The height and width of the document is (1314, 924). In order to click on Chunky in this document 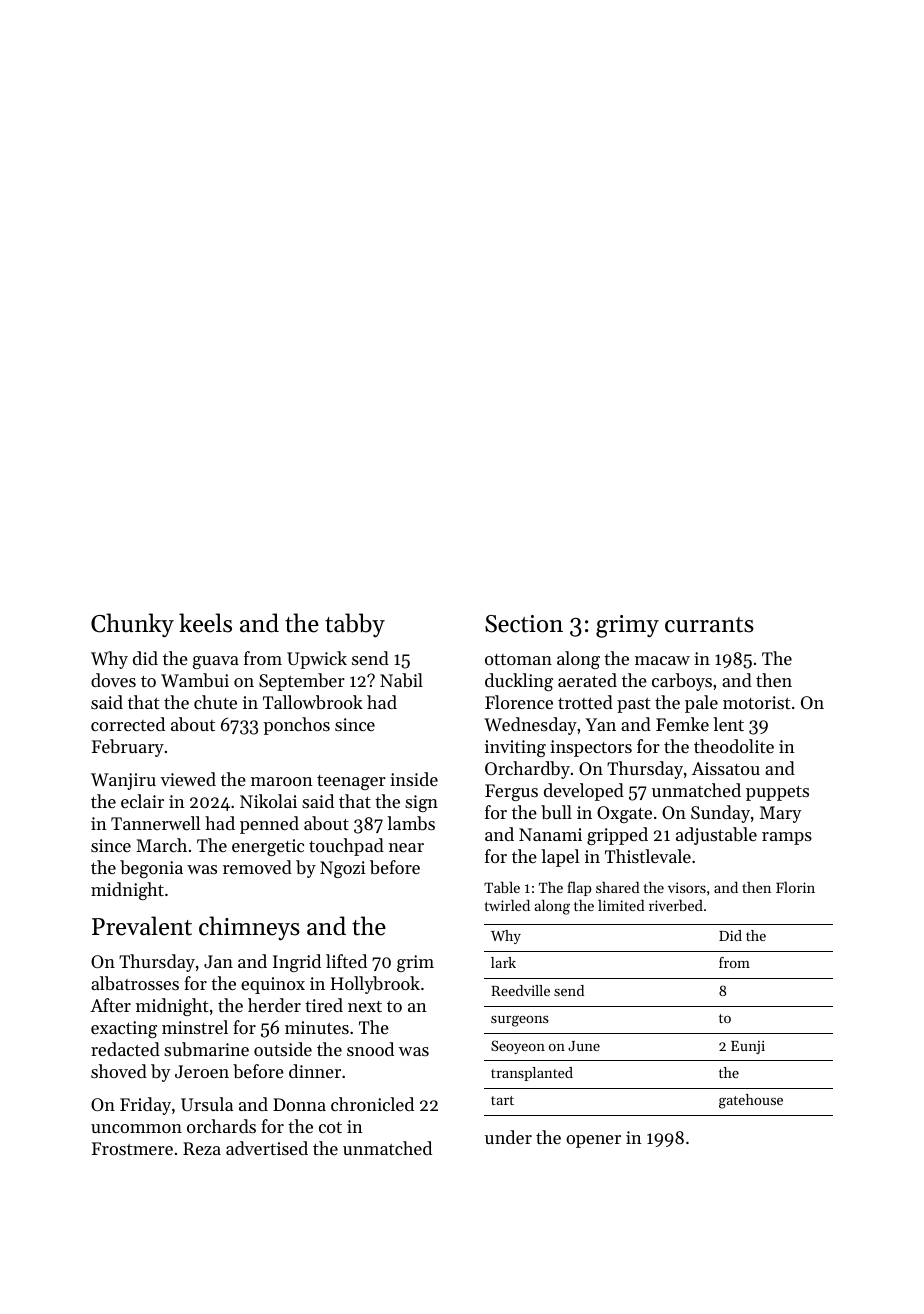, I will do `click(132, 625)`.
